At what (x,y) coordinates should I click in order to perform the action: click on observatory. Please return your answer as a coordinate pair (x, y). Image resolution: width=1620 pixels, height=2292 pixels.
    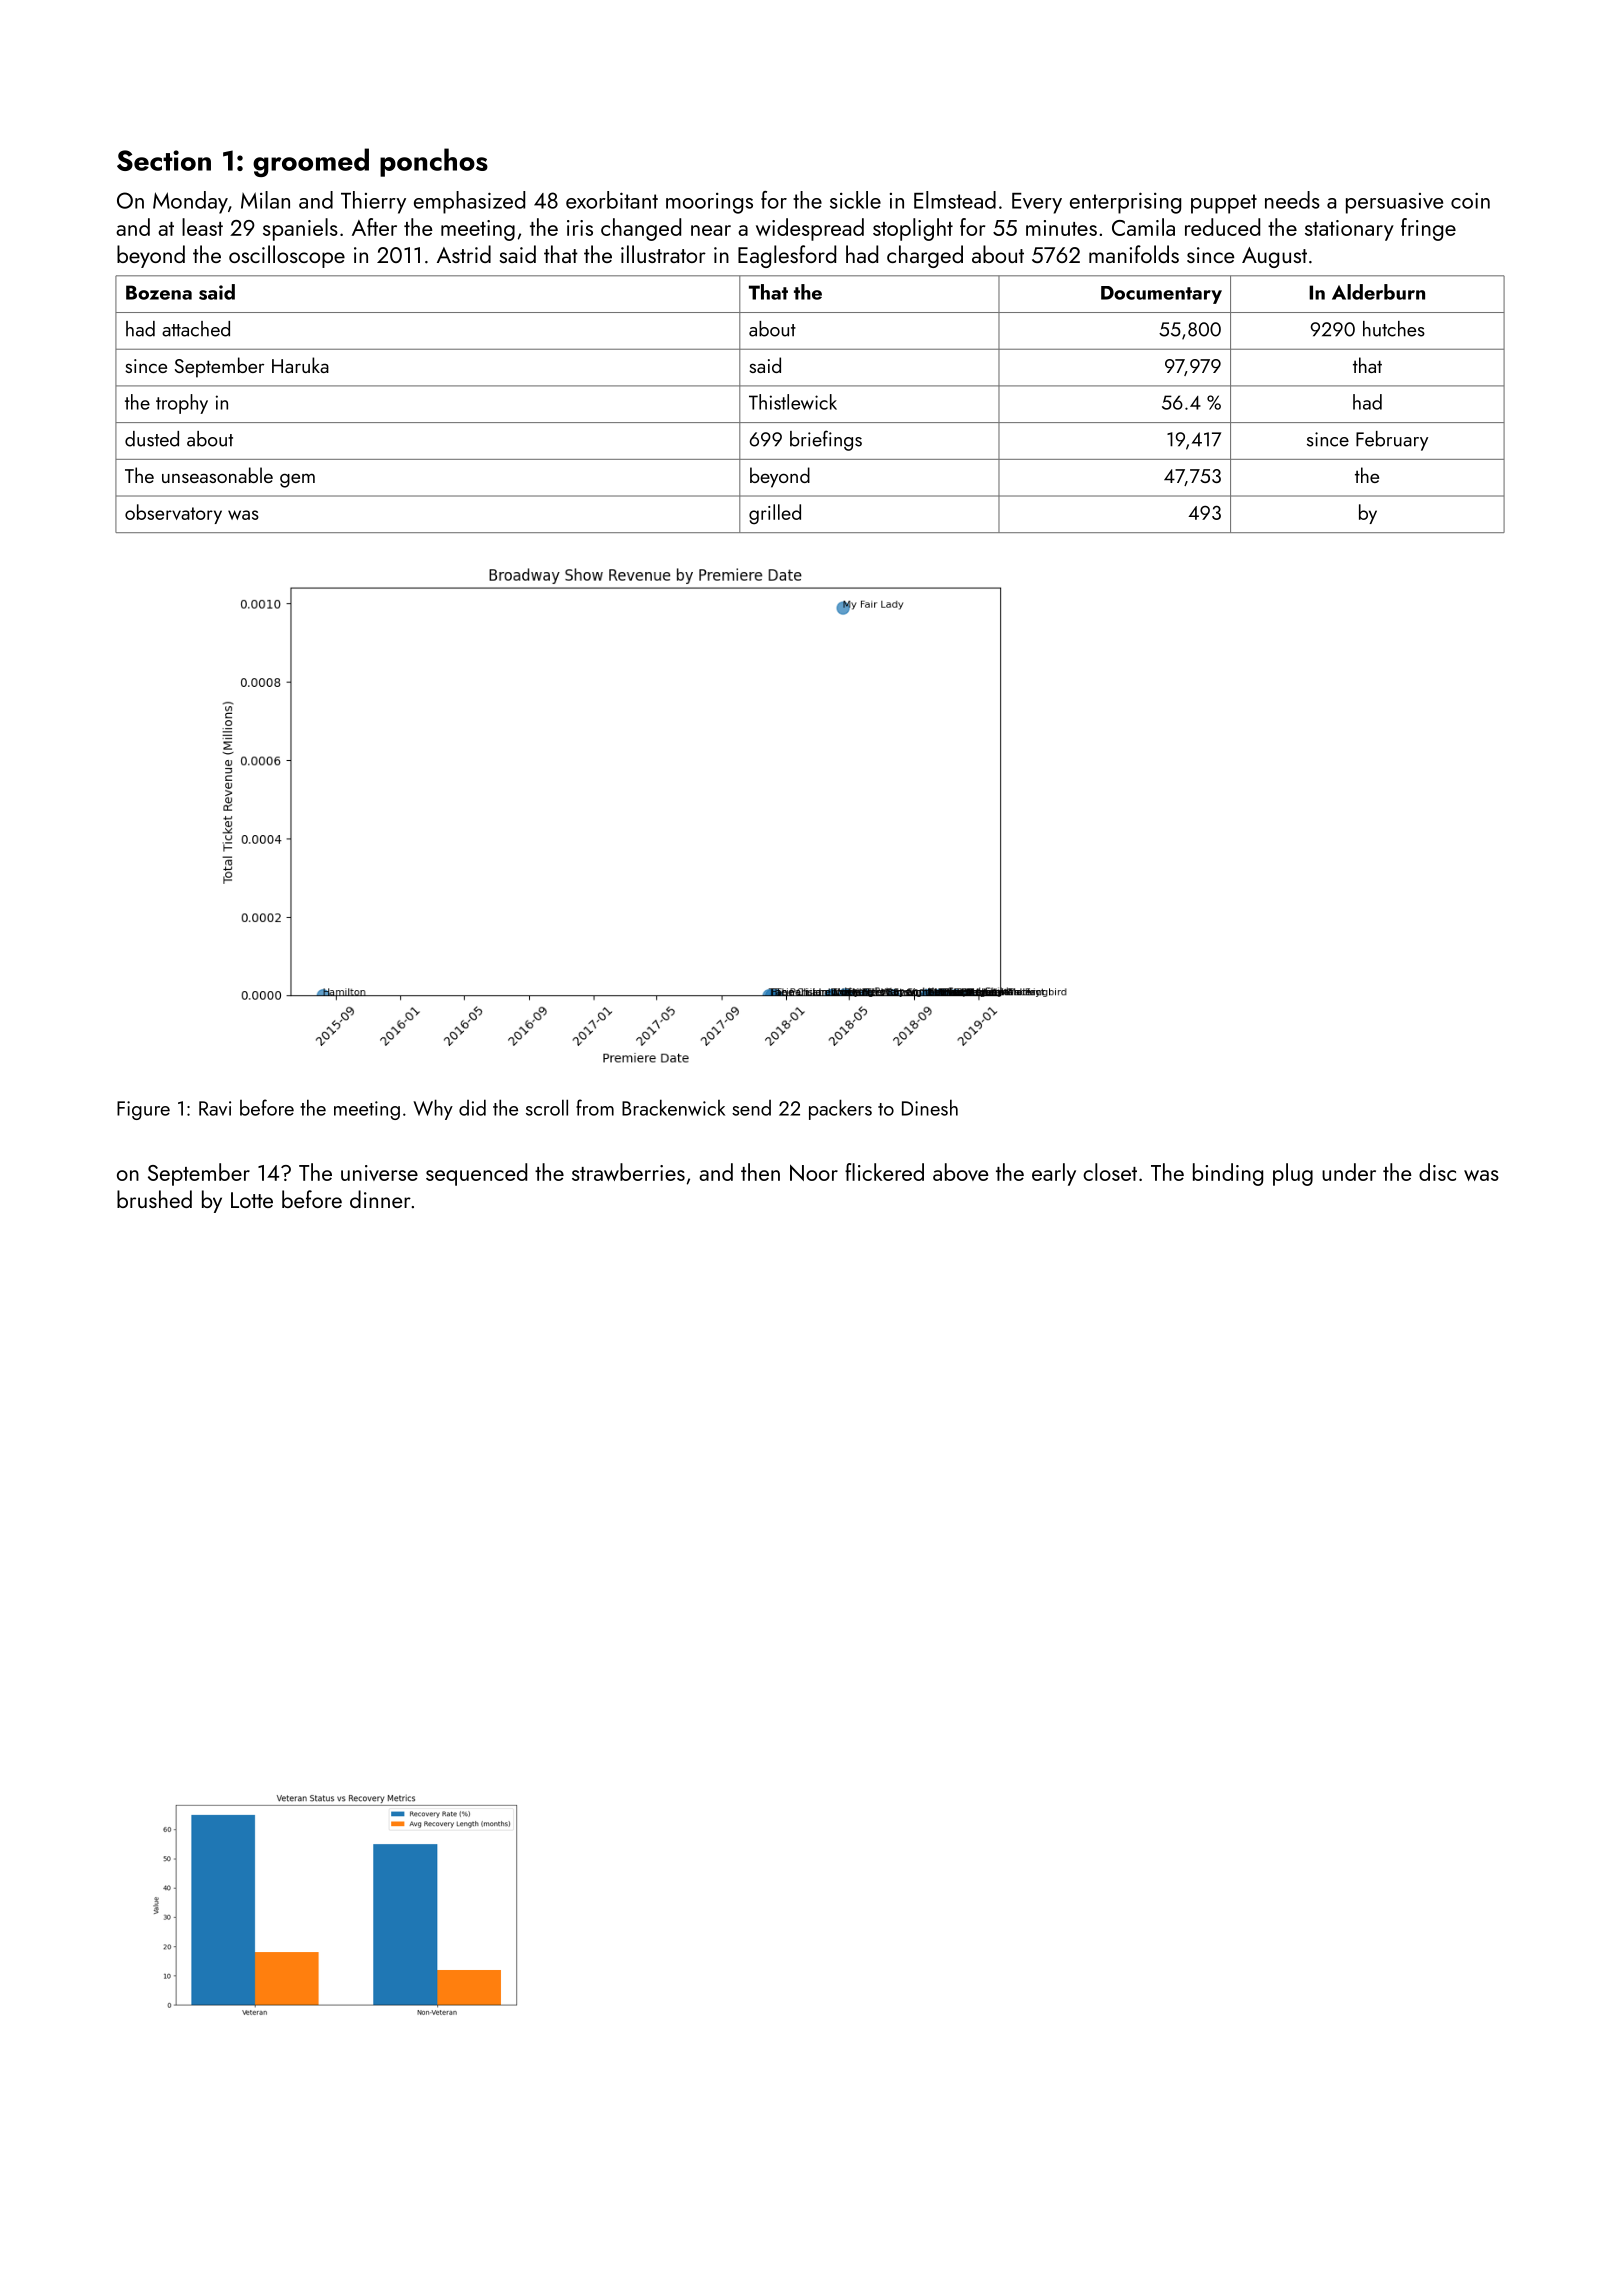
    Looking at the image, I should click on (173, 514).
